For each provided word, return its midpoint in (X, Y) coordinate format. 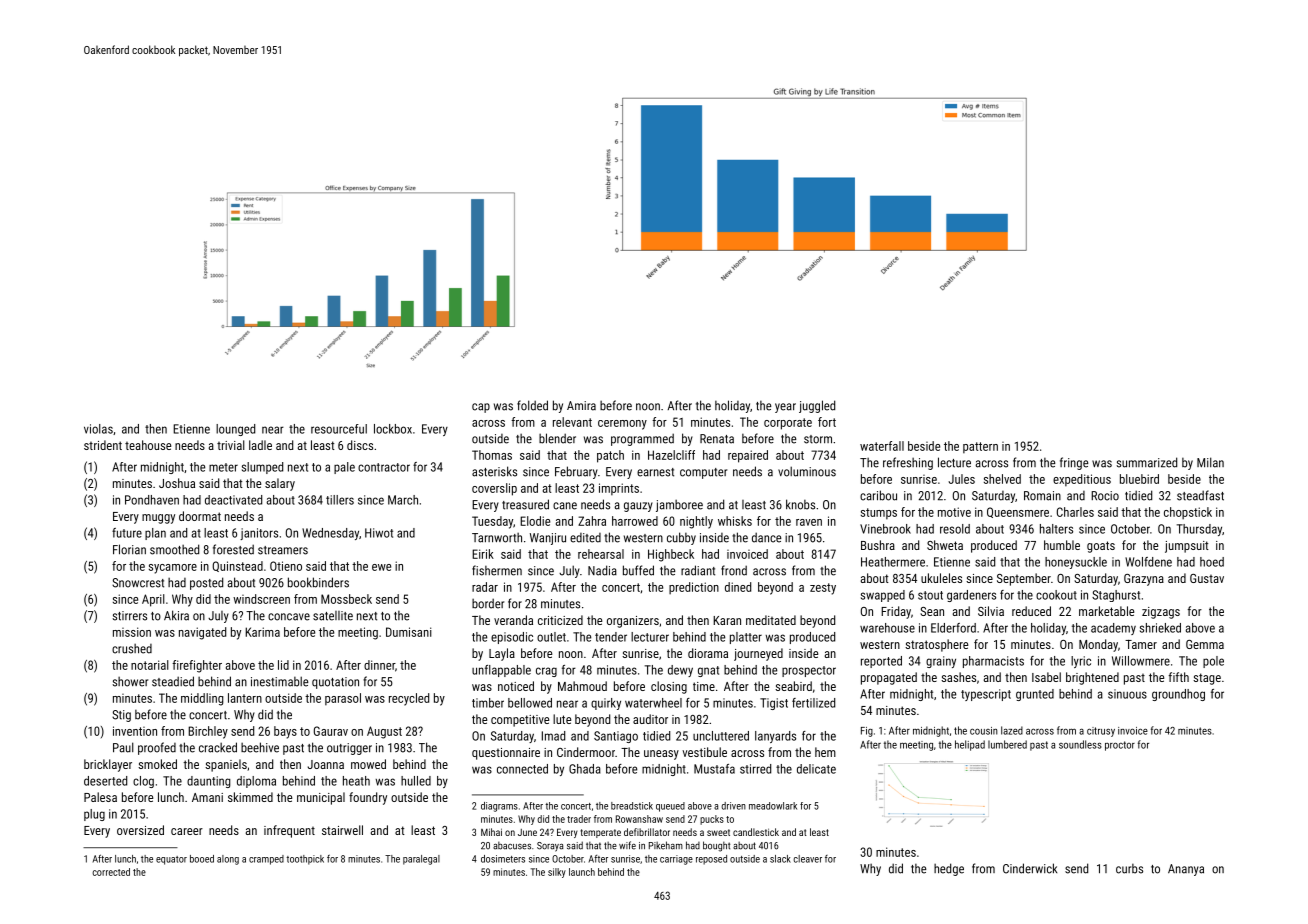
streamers (283, 550)
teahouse (148, 445)
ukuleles (941, 578)
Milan (1210, 462)
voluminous (807, 471)
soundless (1080, 744)
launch (582, 872)
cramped (266, 860)
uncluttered (721, 736)
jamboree (679, 506)
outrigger (349, 749)
